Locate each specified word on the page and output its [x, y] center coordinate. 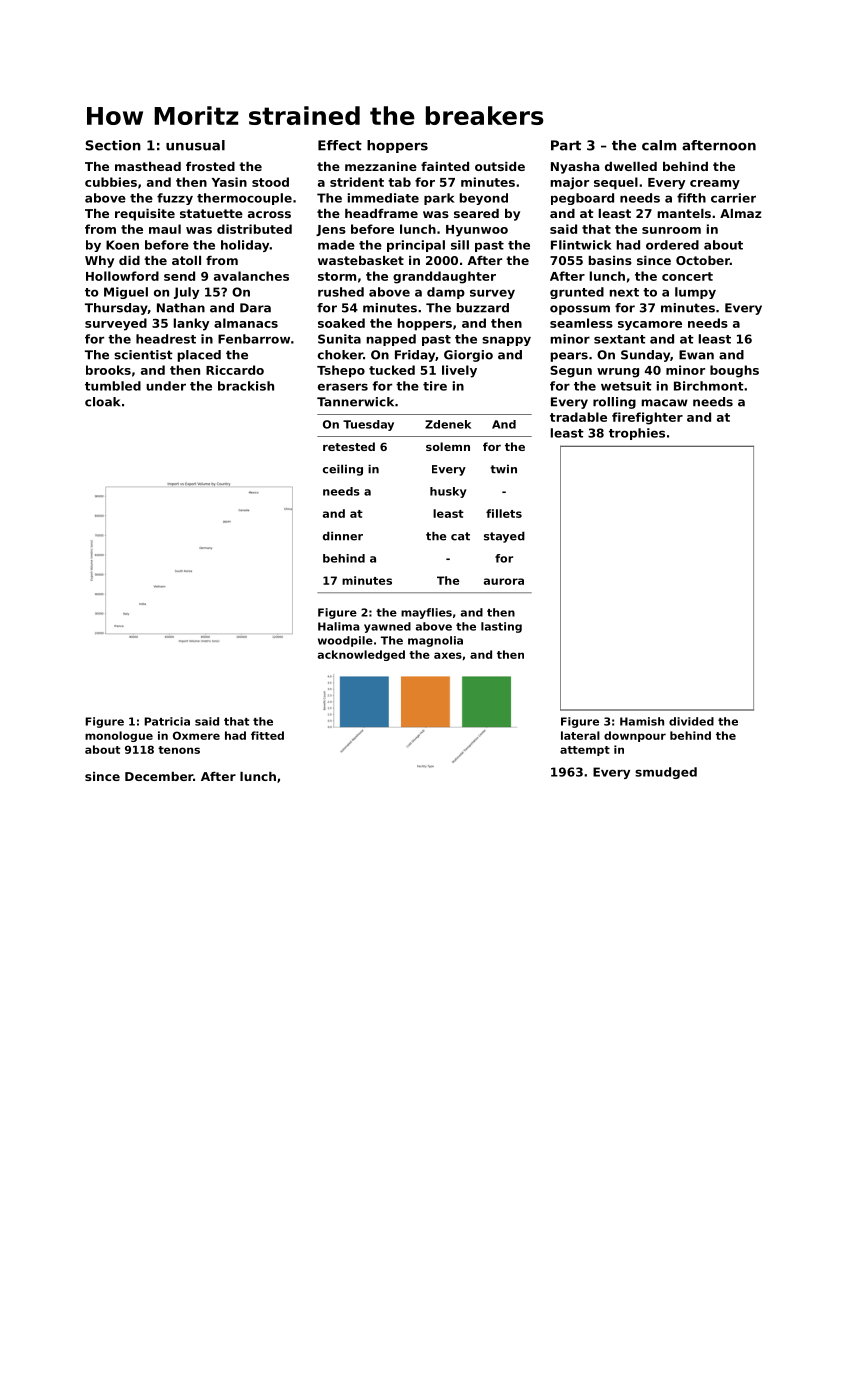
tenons [179, 750]
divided [691, 721]
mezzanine [381, 166]
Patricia [167, 721]
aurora [504, 581]
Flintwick [581, 245]
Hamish [642, 721]
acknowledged [361, 655]
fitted [267, 735]
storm [337, 276]
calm [659, 145]
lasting [501, 627]
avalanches [251, 276]
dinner [343, 536]
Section [113, 145]
